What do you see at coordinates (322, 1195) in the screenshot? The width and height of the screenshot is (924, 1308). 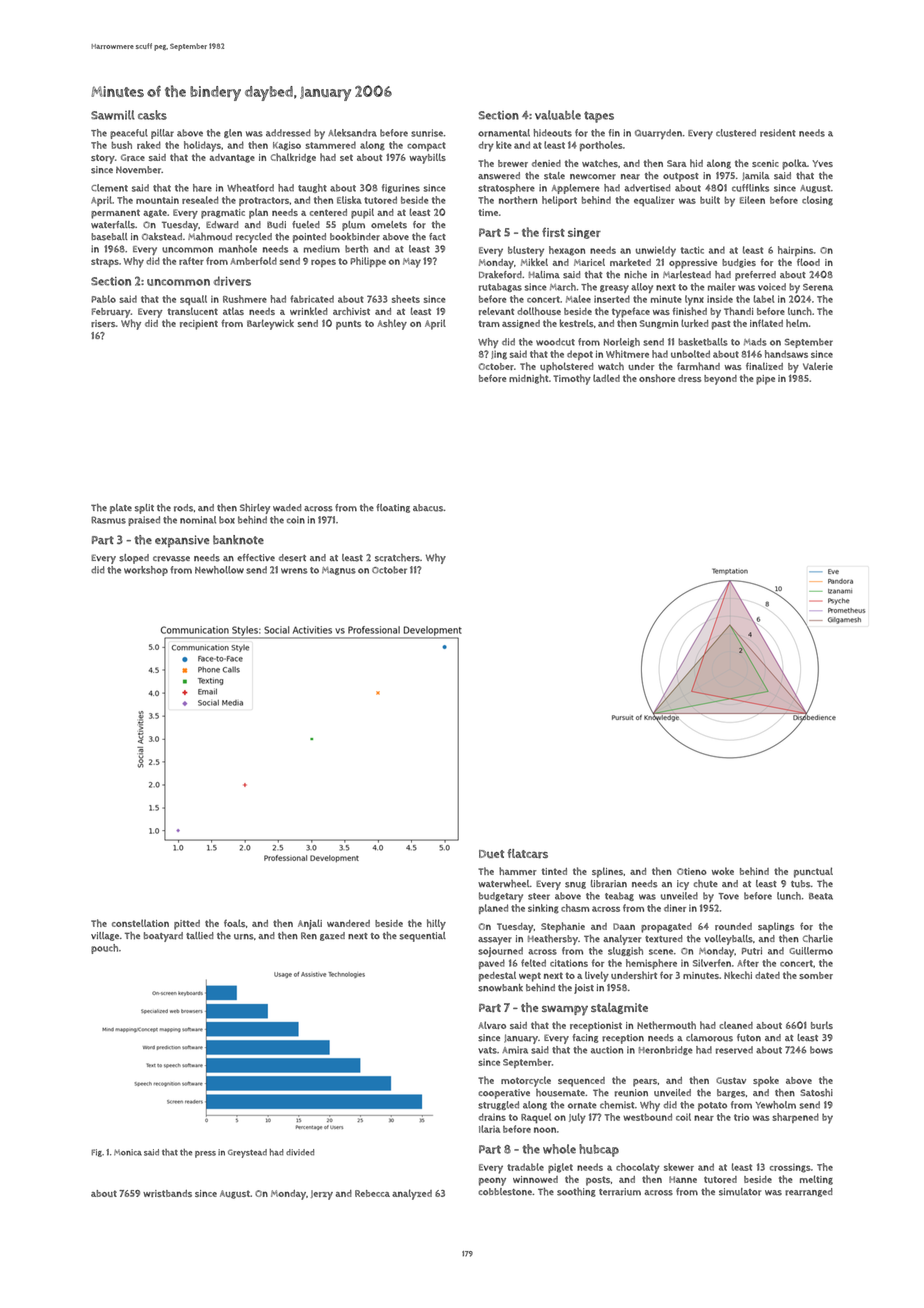 I see `Jerzy` at bounding box center [322, 1195].
